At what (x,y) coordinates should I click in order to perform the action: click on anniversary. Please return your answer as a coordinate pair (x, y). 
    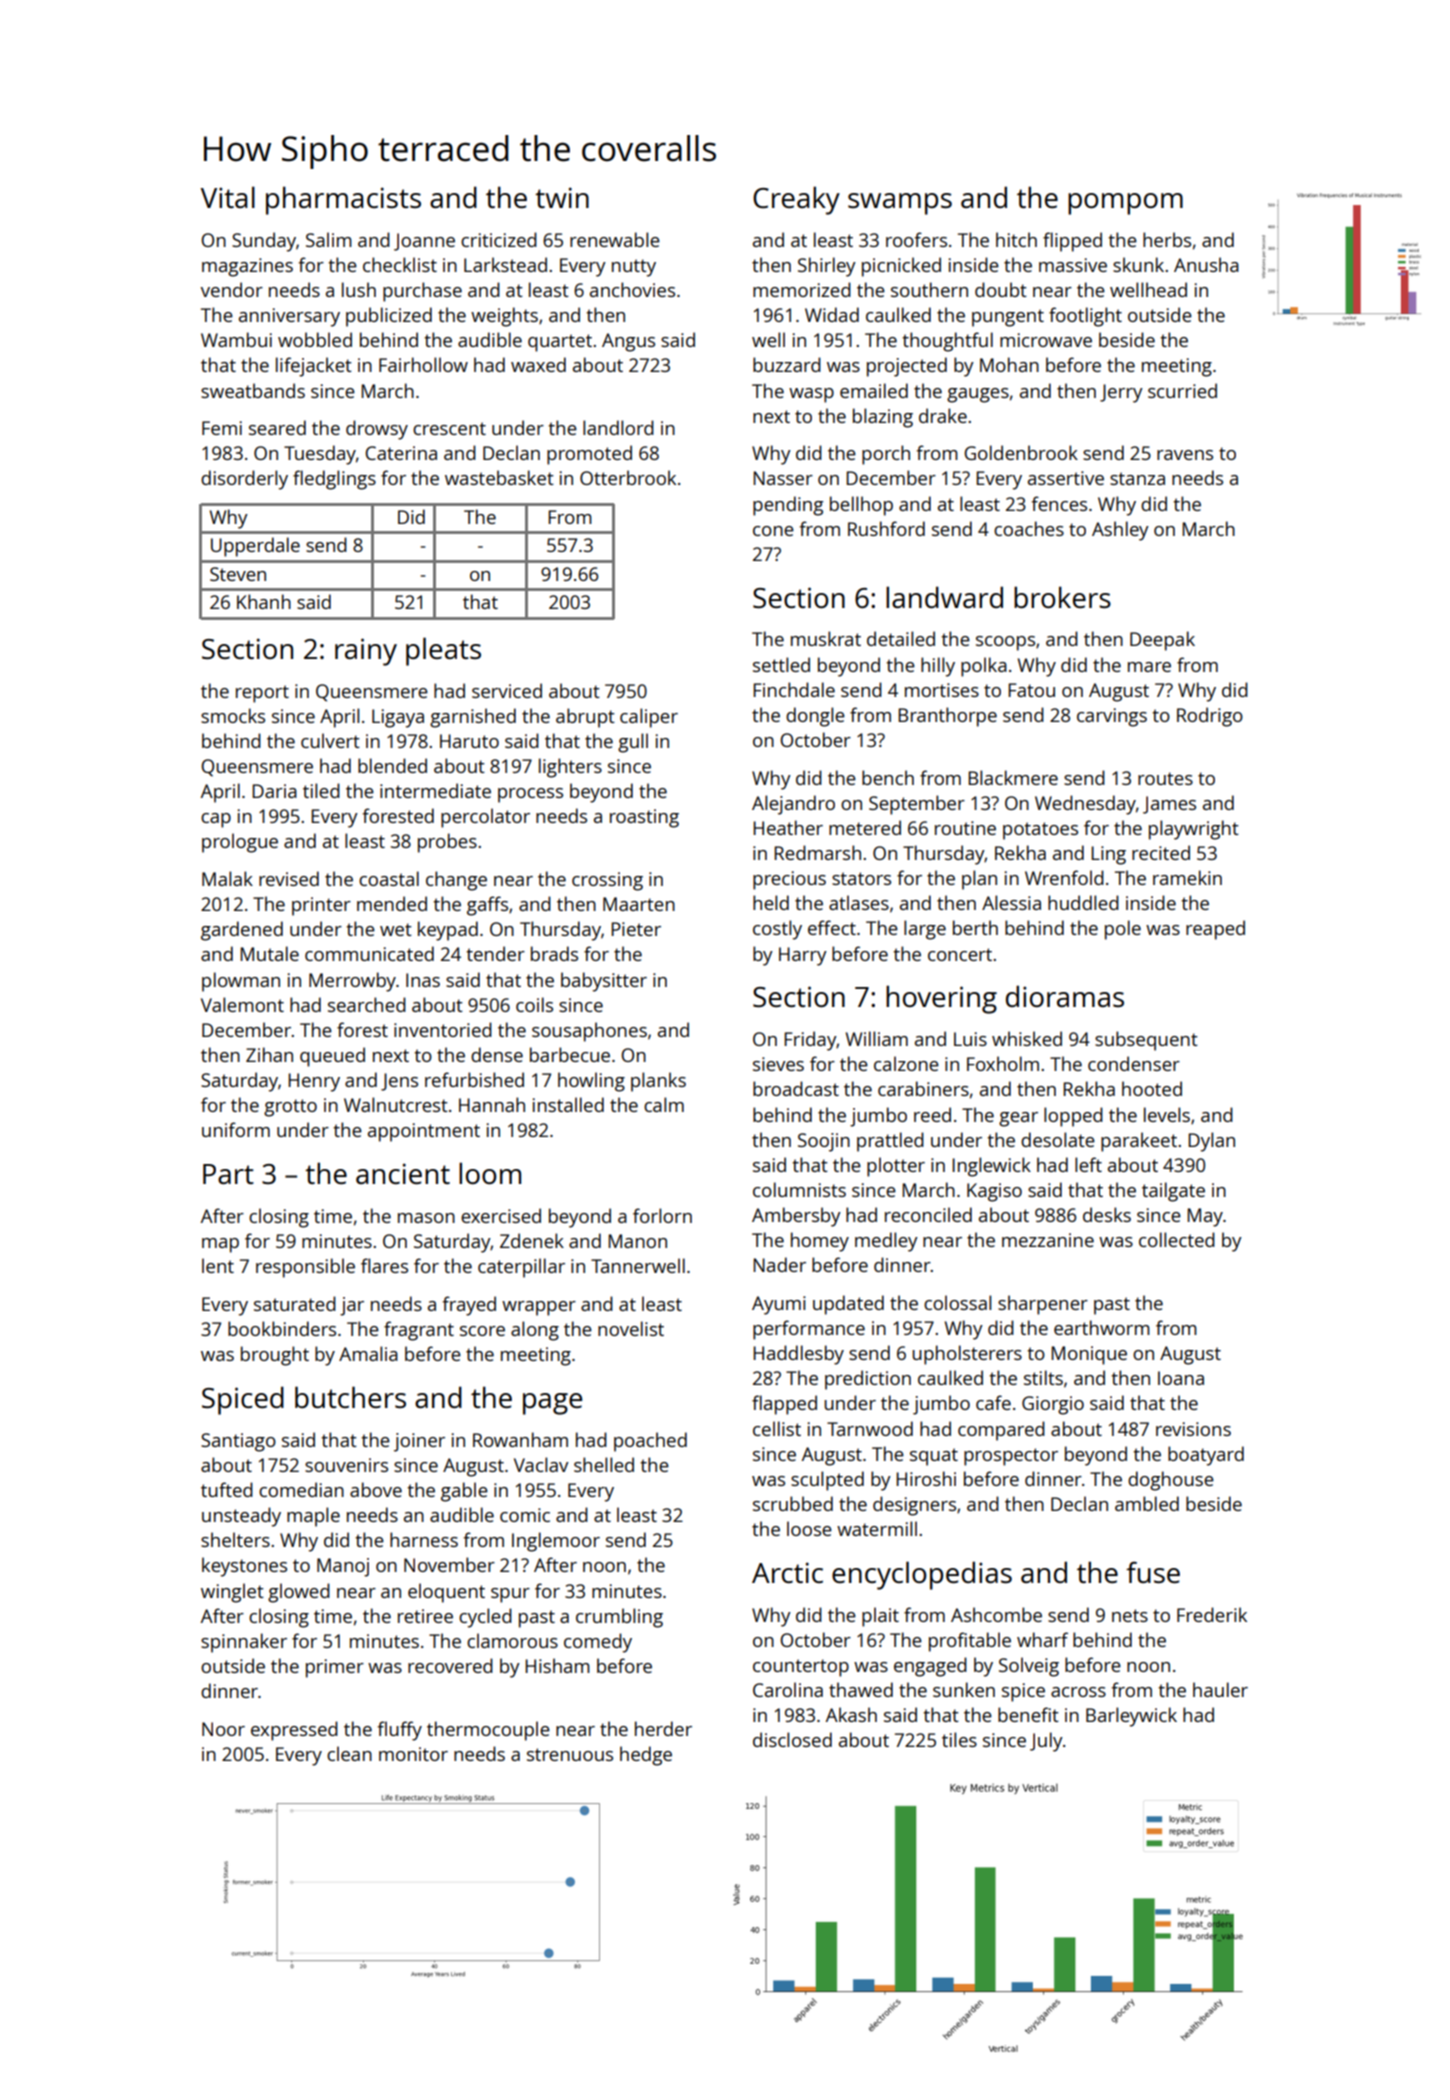
    Looking at the image, I should click on (289, 317).
